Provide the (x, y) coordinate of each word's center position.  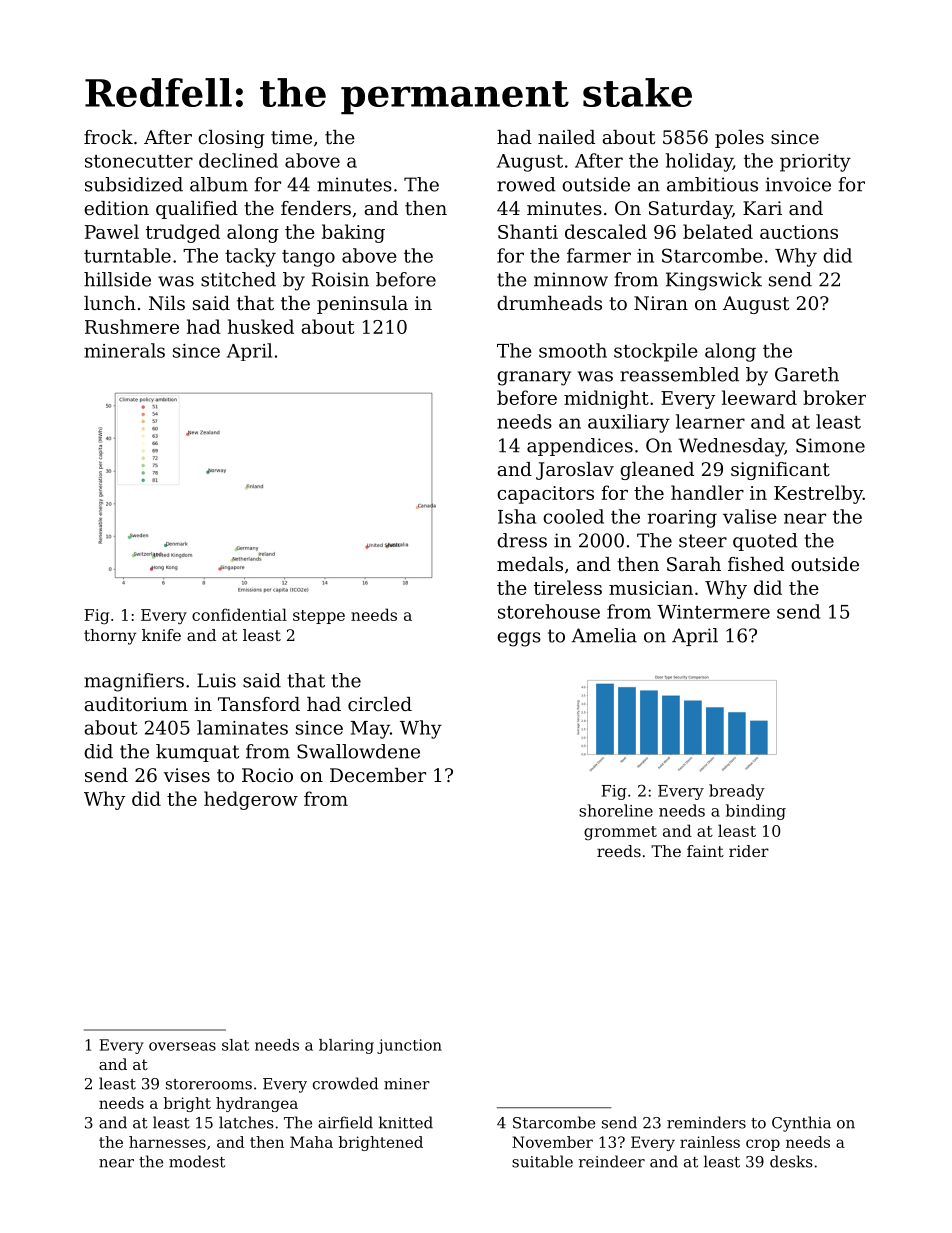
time (291, 137)
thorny (110, 637)
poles (739, 139)
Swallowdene (358, 751)
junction (409, 1046)
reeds (619, 851)
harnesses (167, 1142)
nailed (566, 137)
